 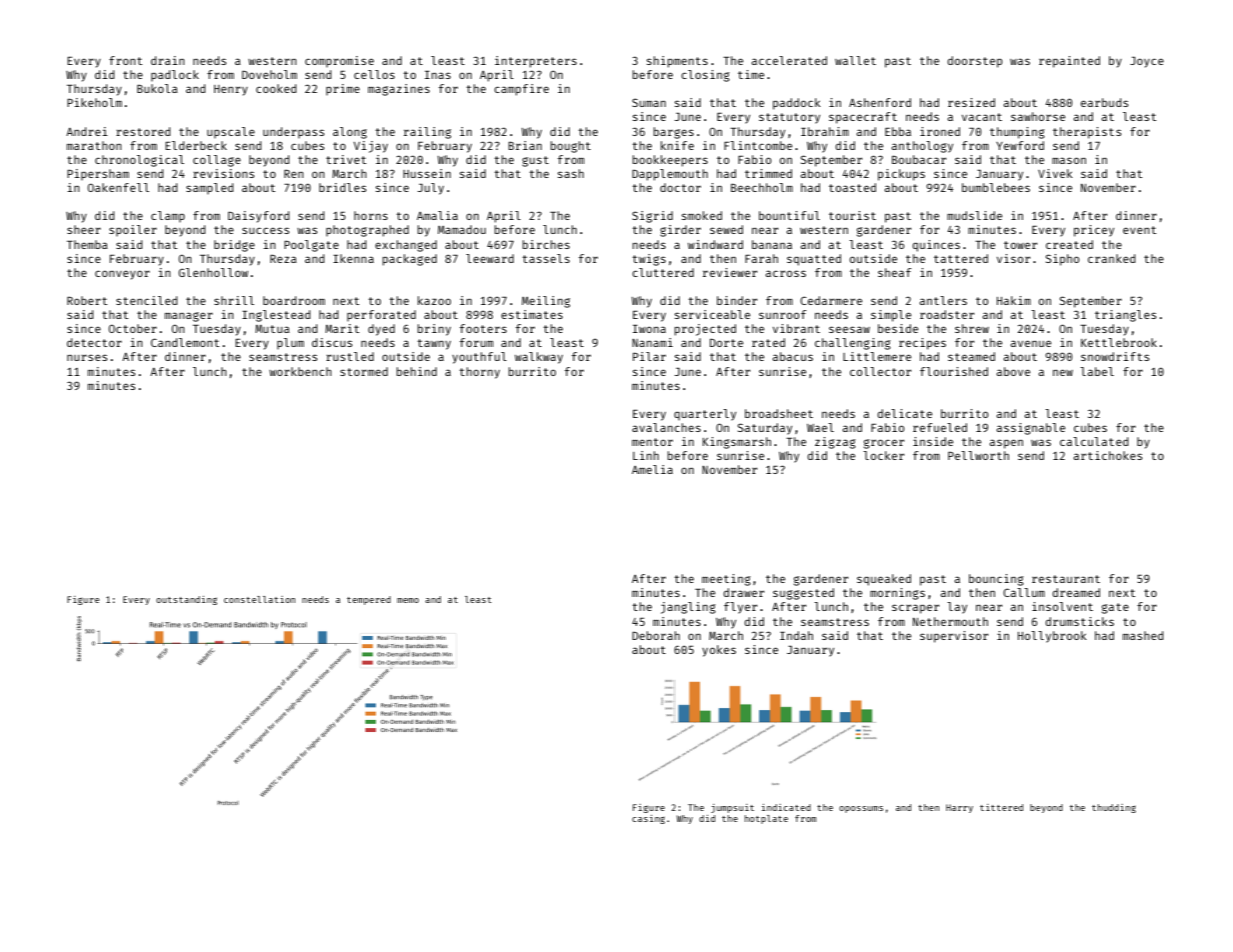 I want to click on Oakenfell, so click(x=118, y=187).
